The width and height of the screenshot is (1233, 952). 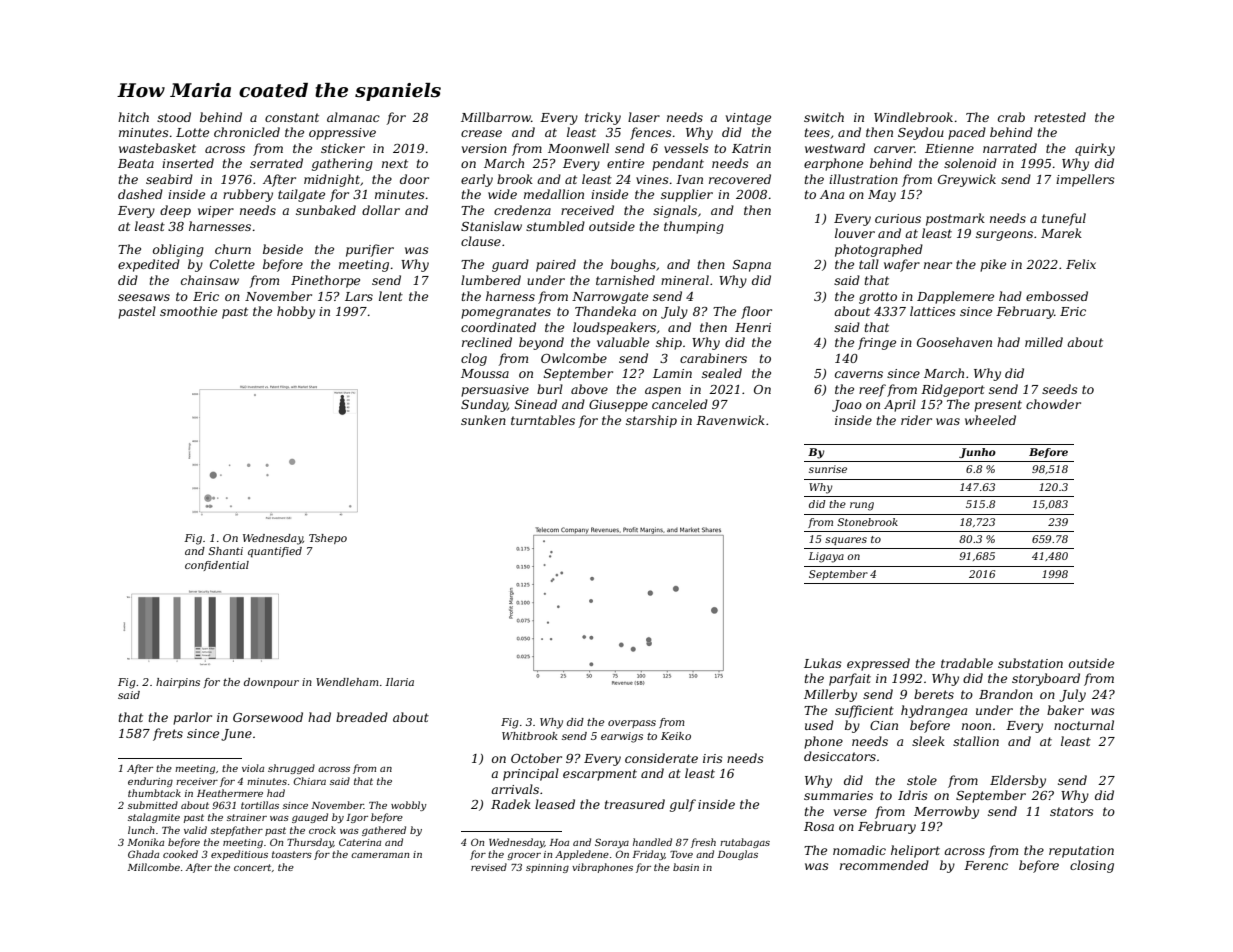 What do you see at coordinates (990, 420) in the screenshot?
I see `wheeled` at bounding box center [990, 420].
